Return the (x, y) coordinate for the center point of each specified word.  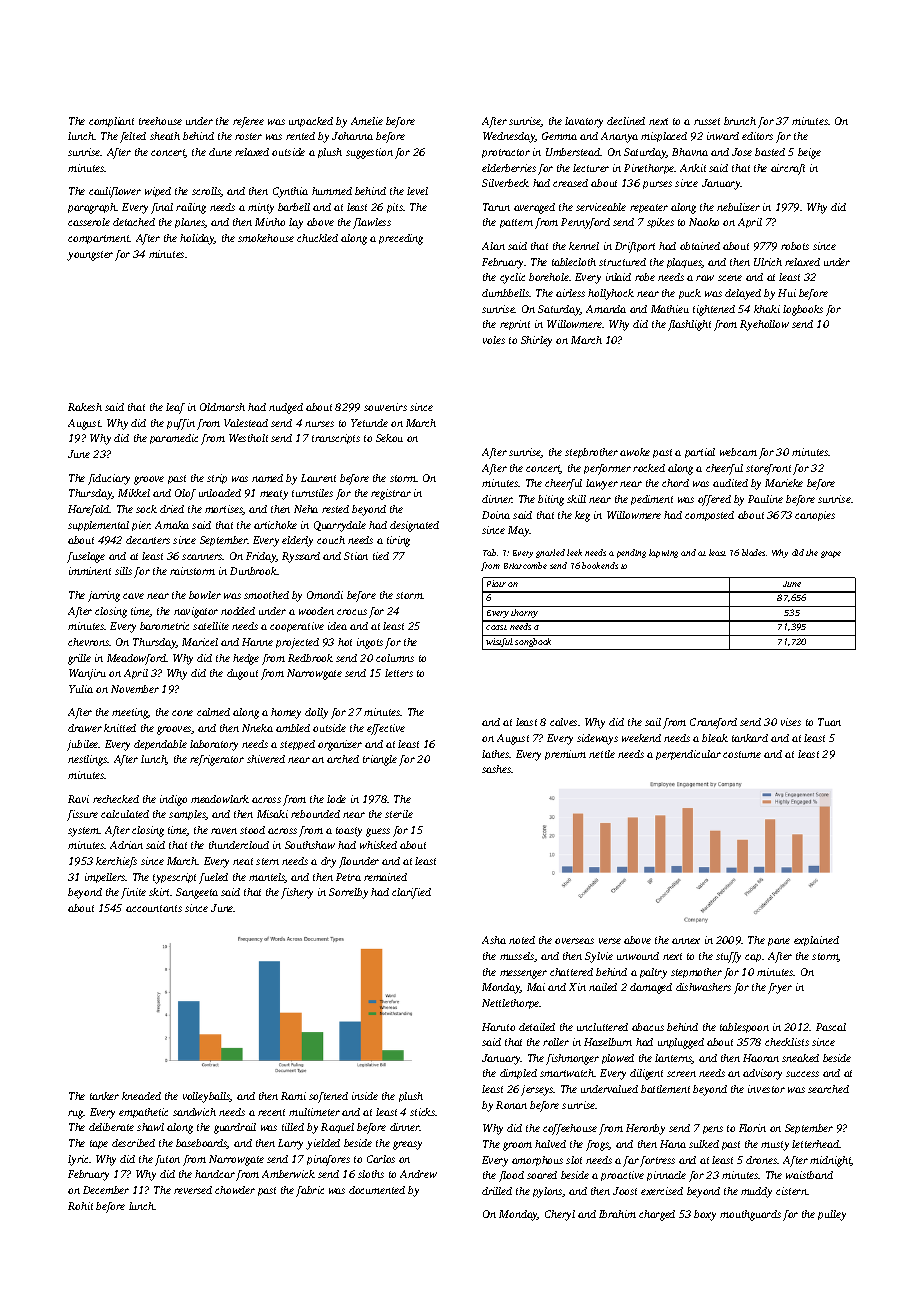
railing (191, 208)
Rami (293, 1096)
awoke (635, 452)
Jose (742, 152)
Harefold (89, 510)
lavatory (584, 122)
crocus (352, 612)
